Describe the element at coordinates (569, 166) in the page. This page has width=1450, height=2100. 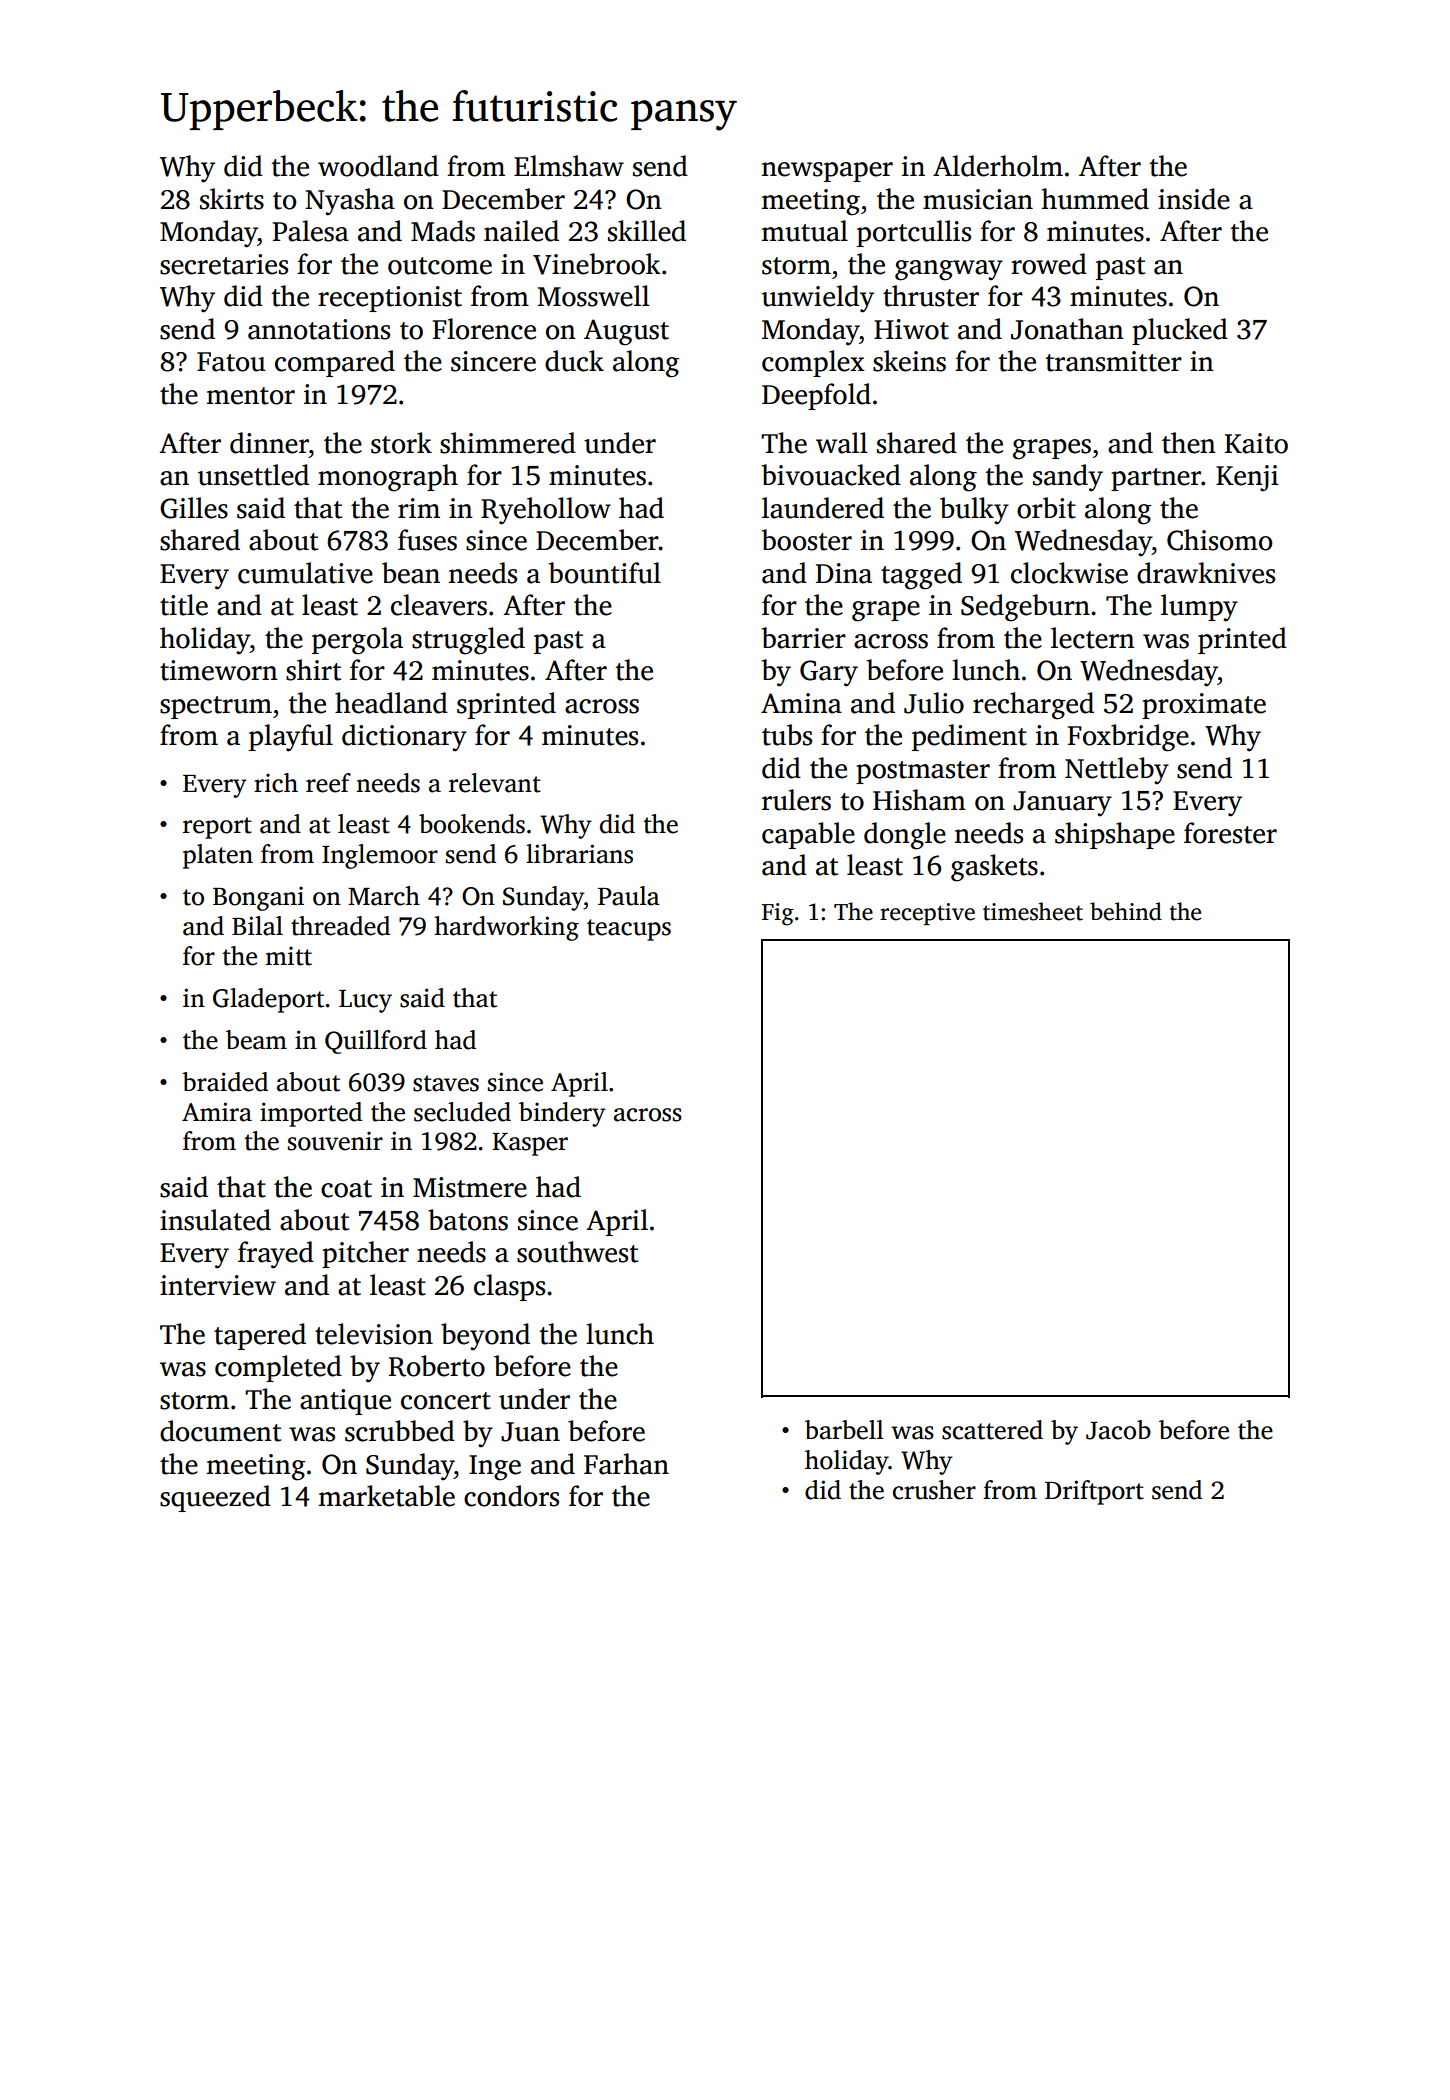
I see `Elmshaw` at that location.
